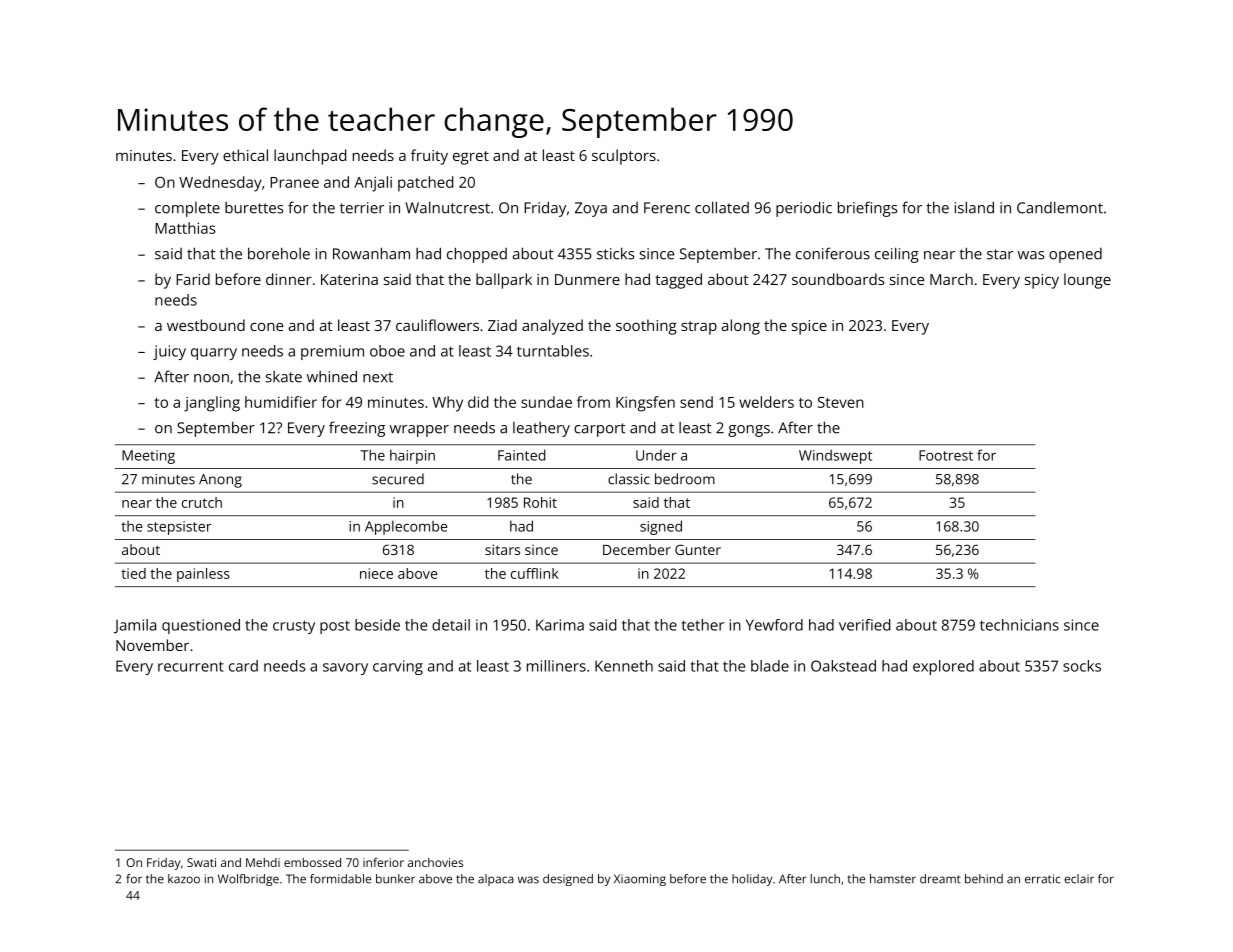  I want to click on kazoo, so click(184, 879).
